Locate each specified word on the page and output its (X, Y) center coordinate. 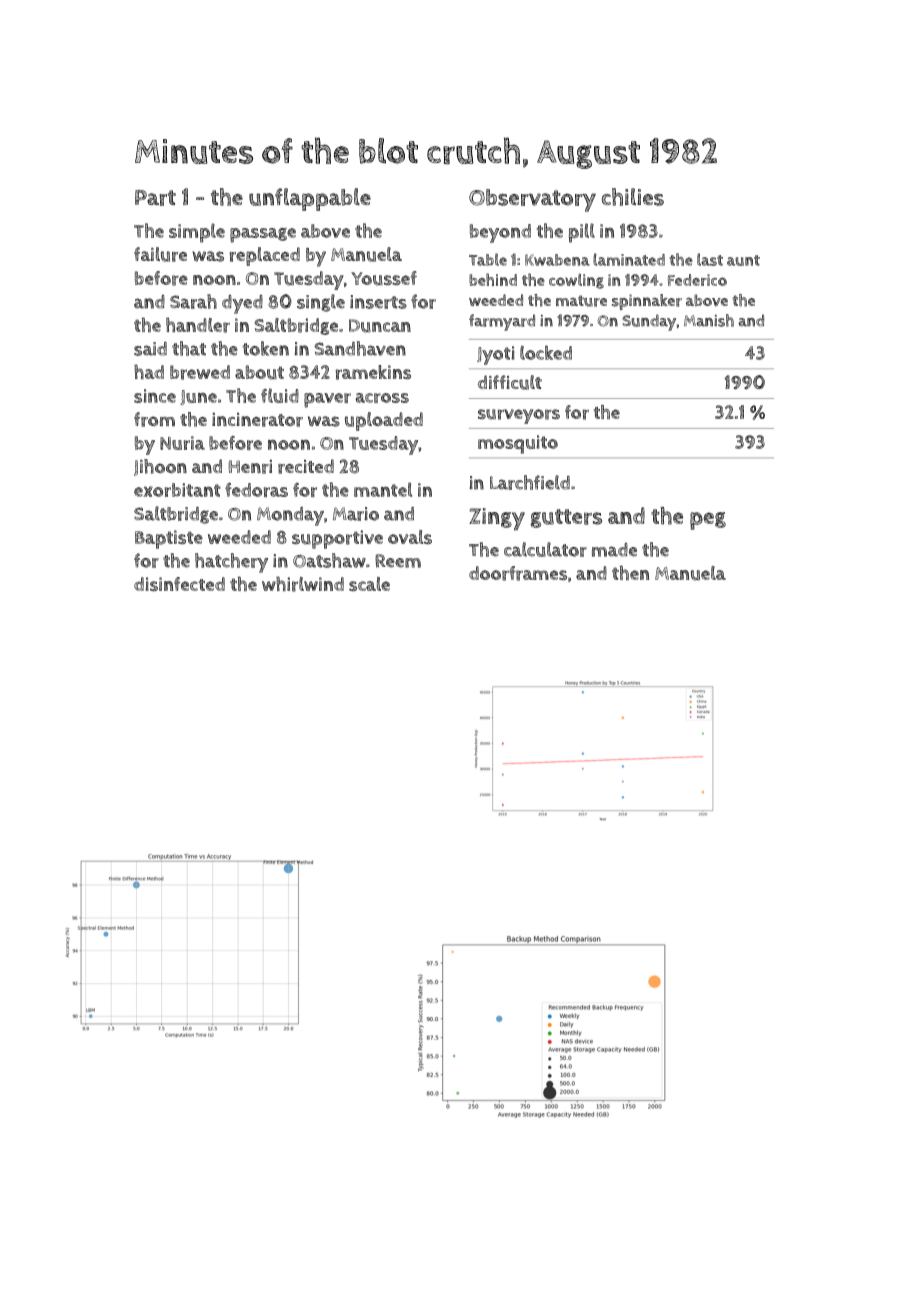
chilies (633, 197)
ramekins (373, 372)
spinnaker (647, 302)
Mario (356, 514)
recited (306, 466)
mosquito (518, 444)
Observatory (532, 200)
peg (708, 521)
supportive (337, 539)
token (266, 348)
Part (155, 198)
